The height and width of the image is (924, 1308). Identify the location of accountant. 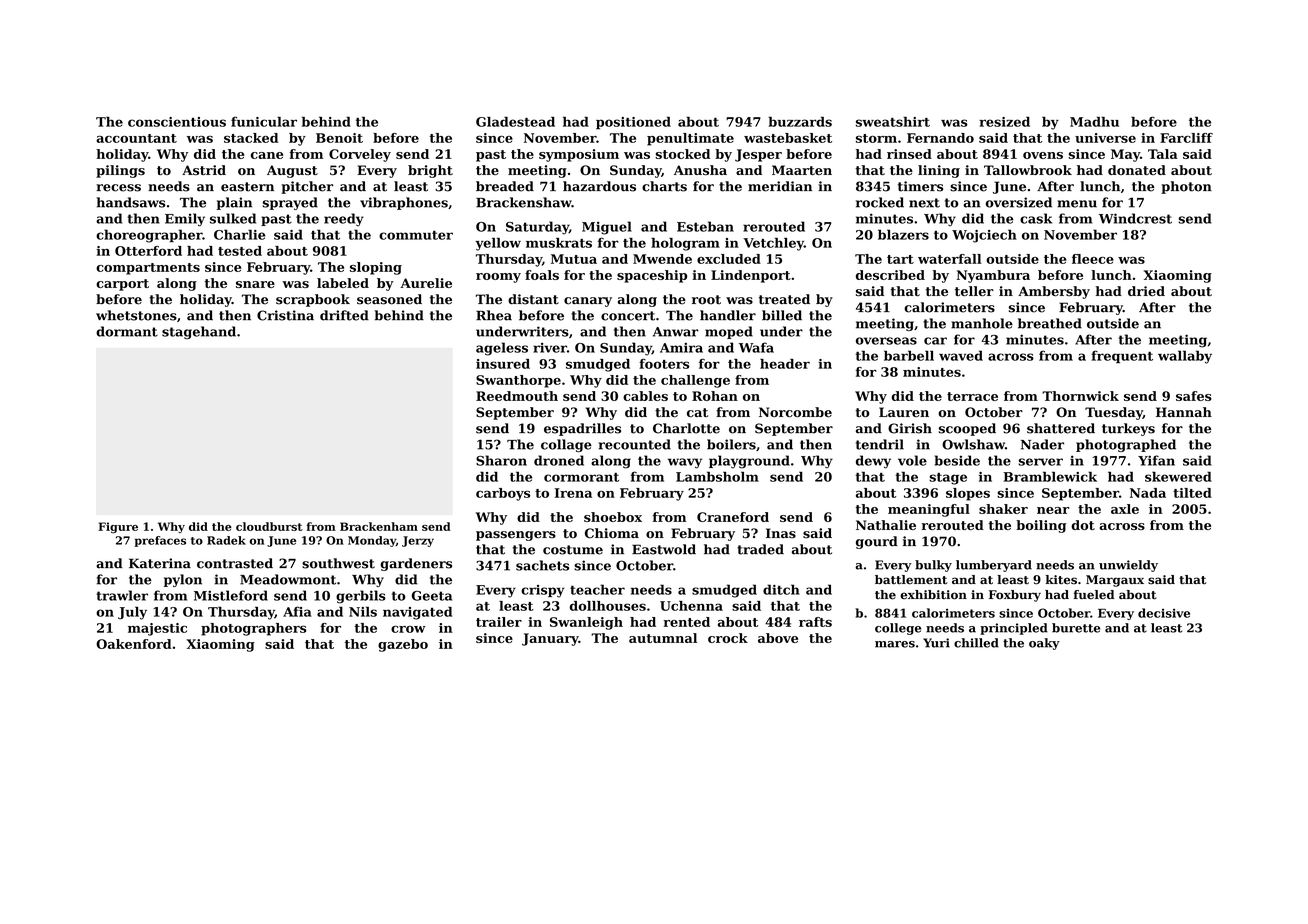
(136, 138).
